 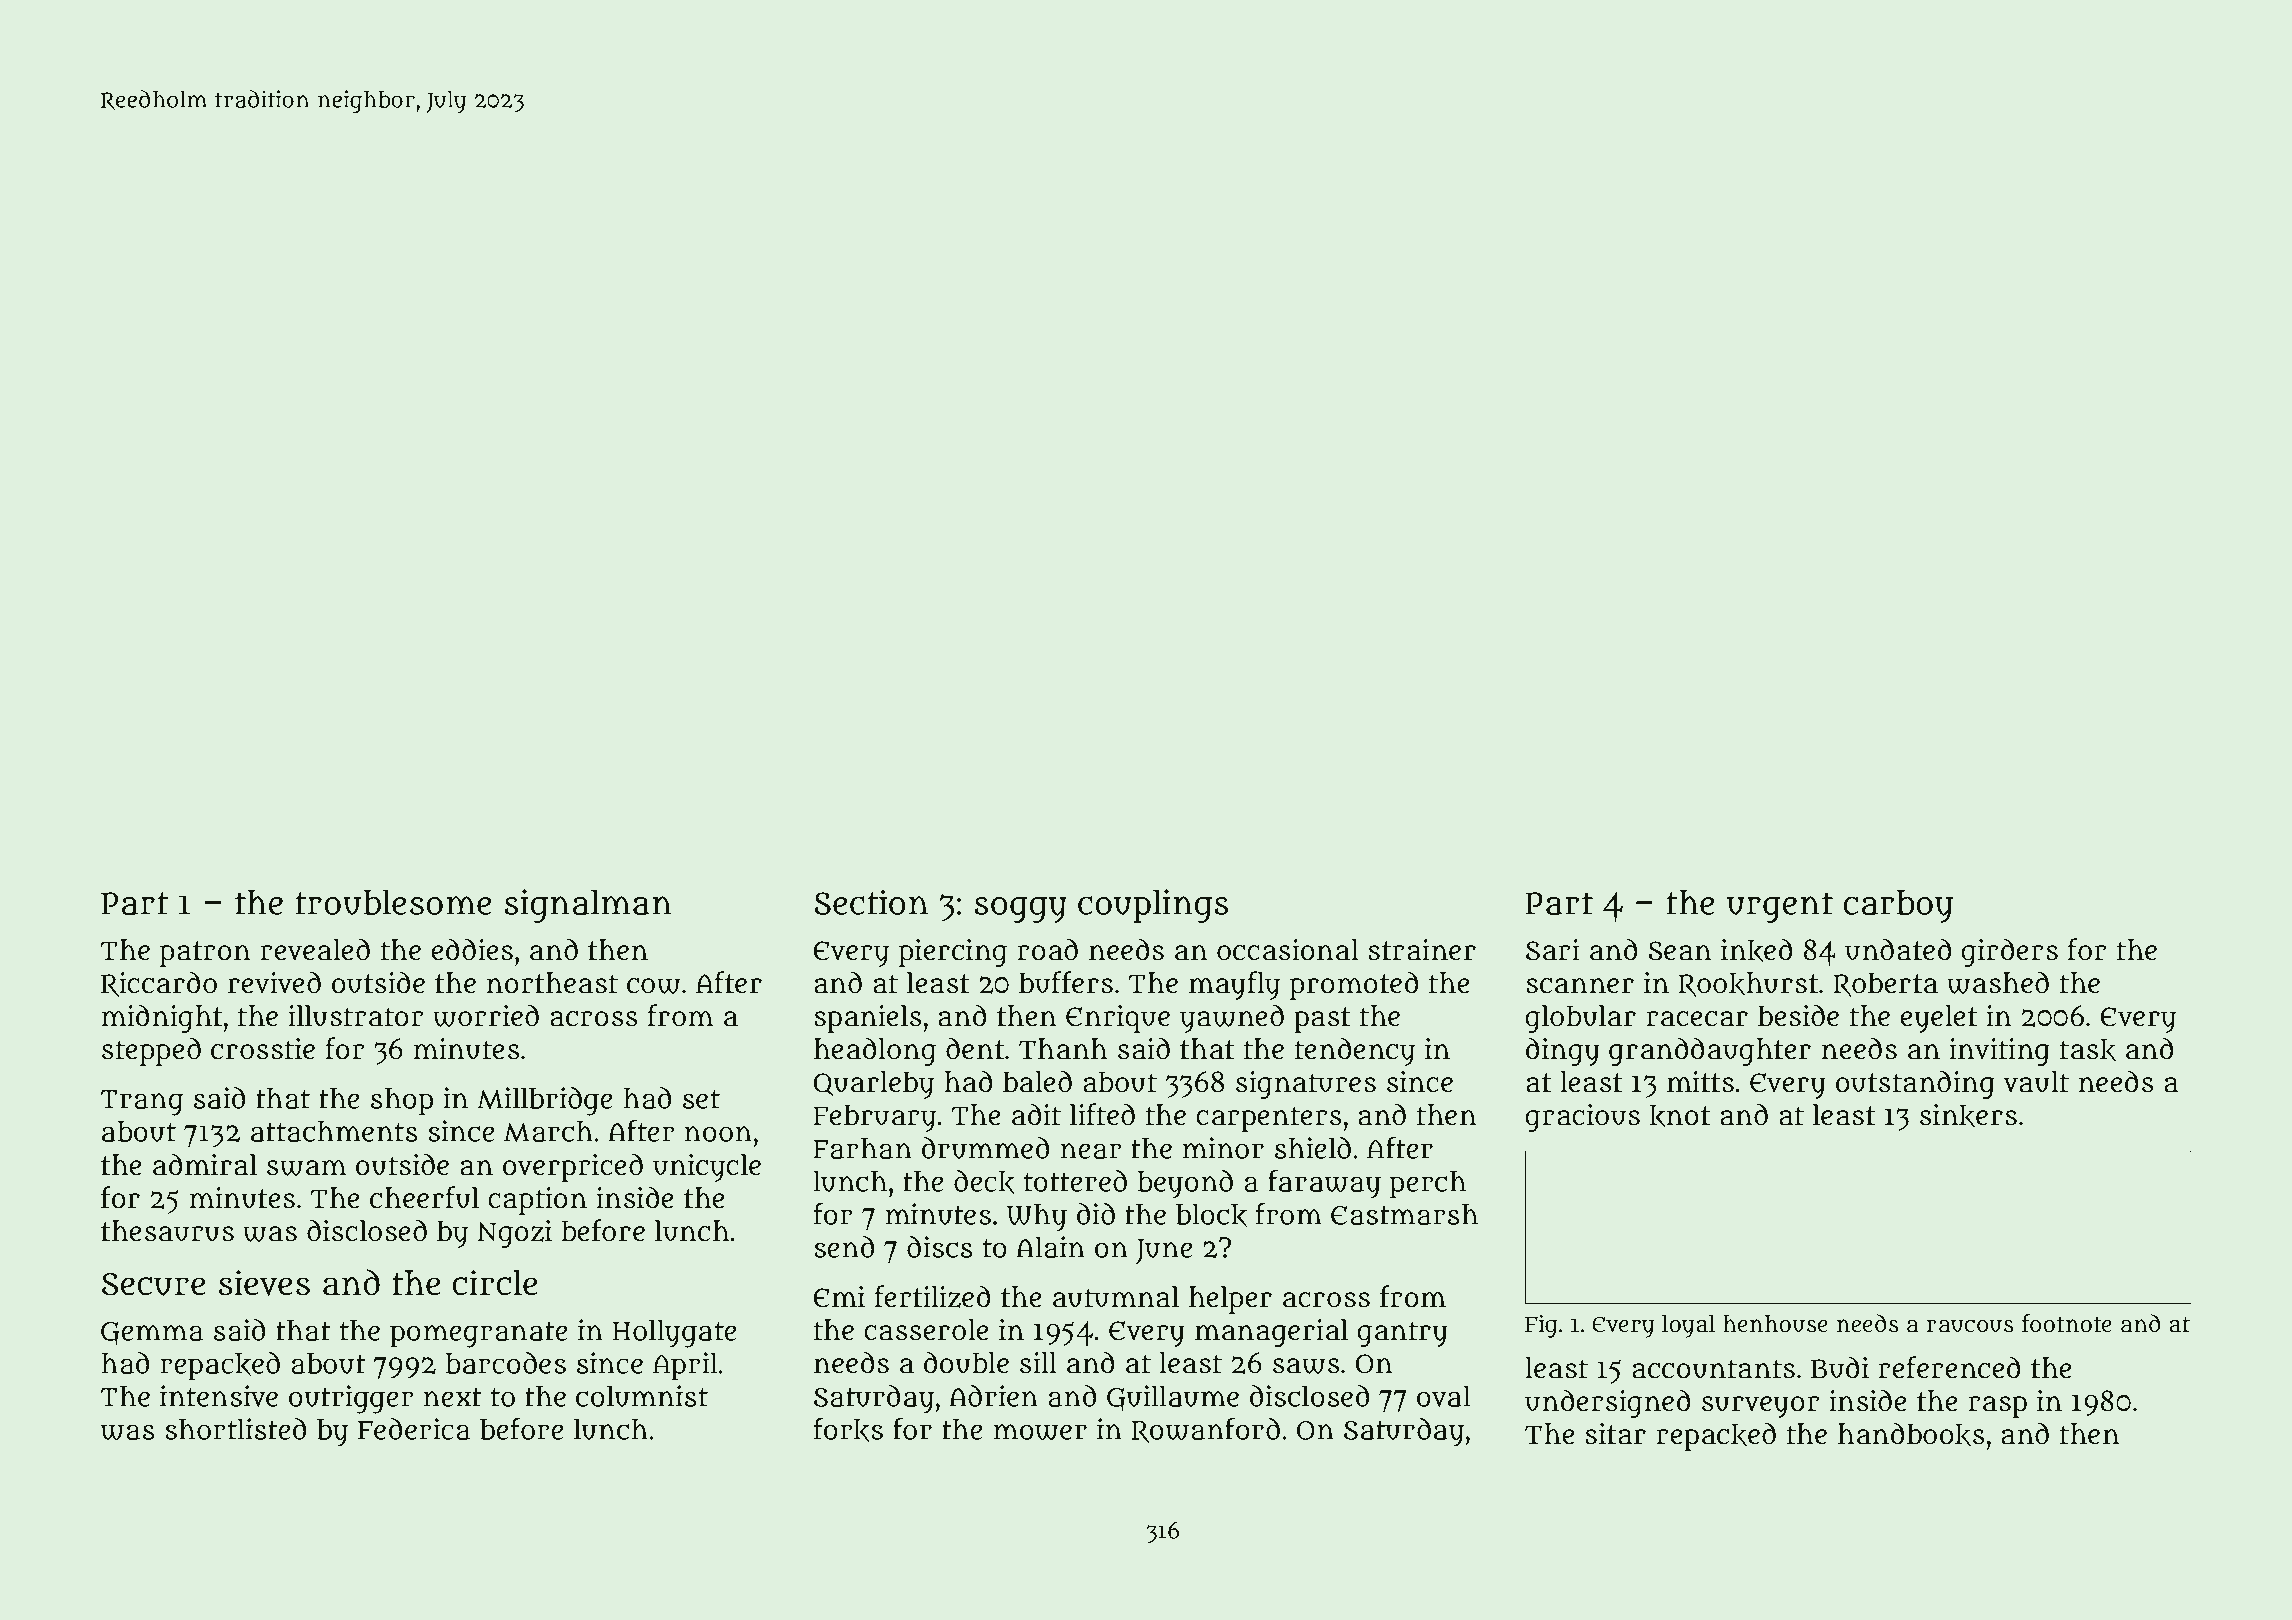 I want to click on did, so click(x=1096, y=1214).
